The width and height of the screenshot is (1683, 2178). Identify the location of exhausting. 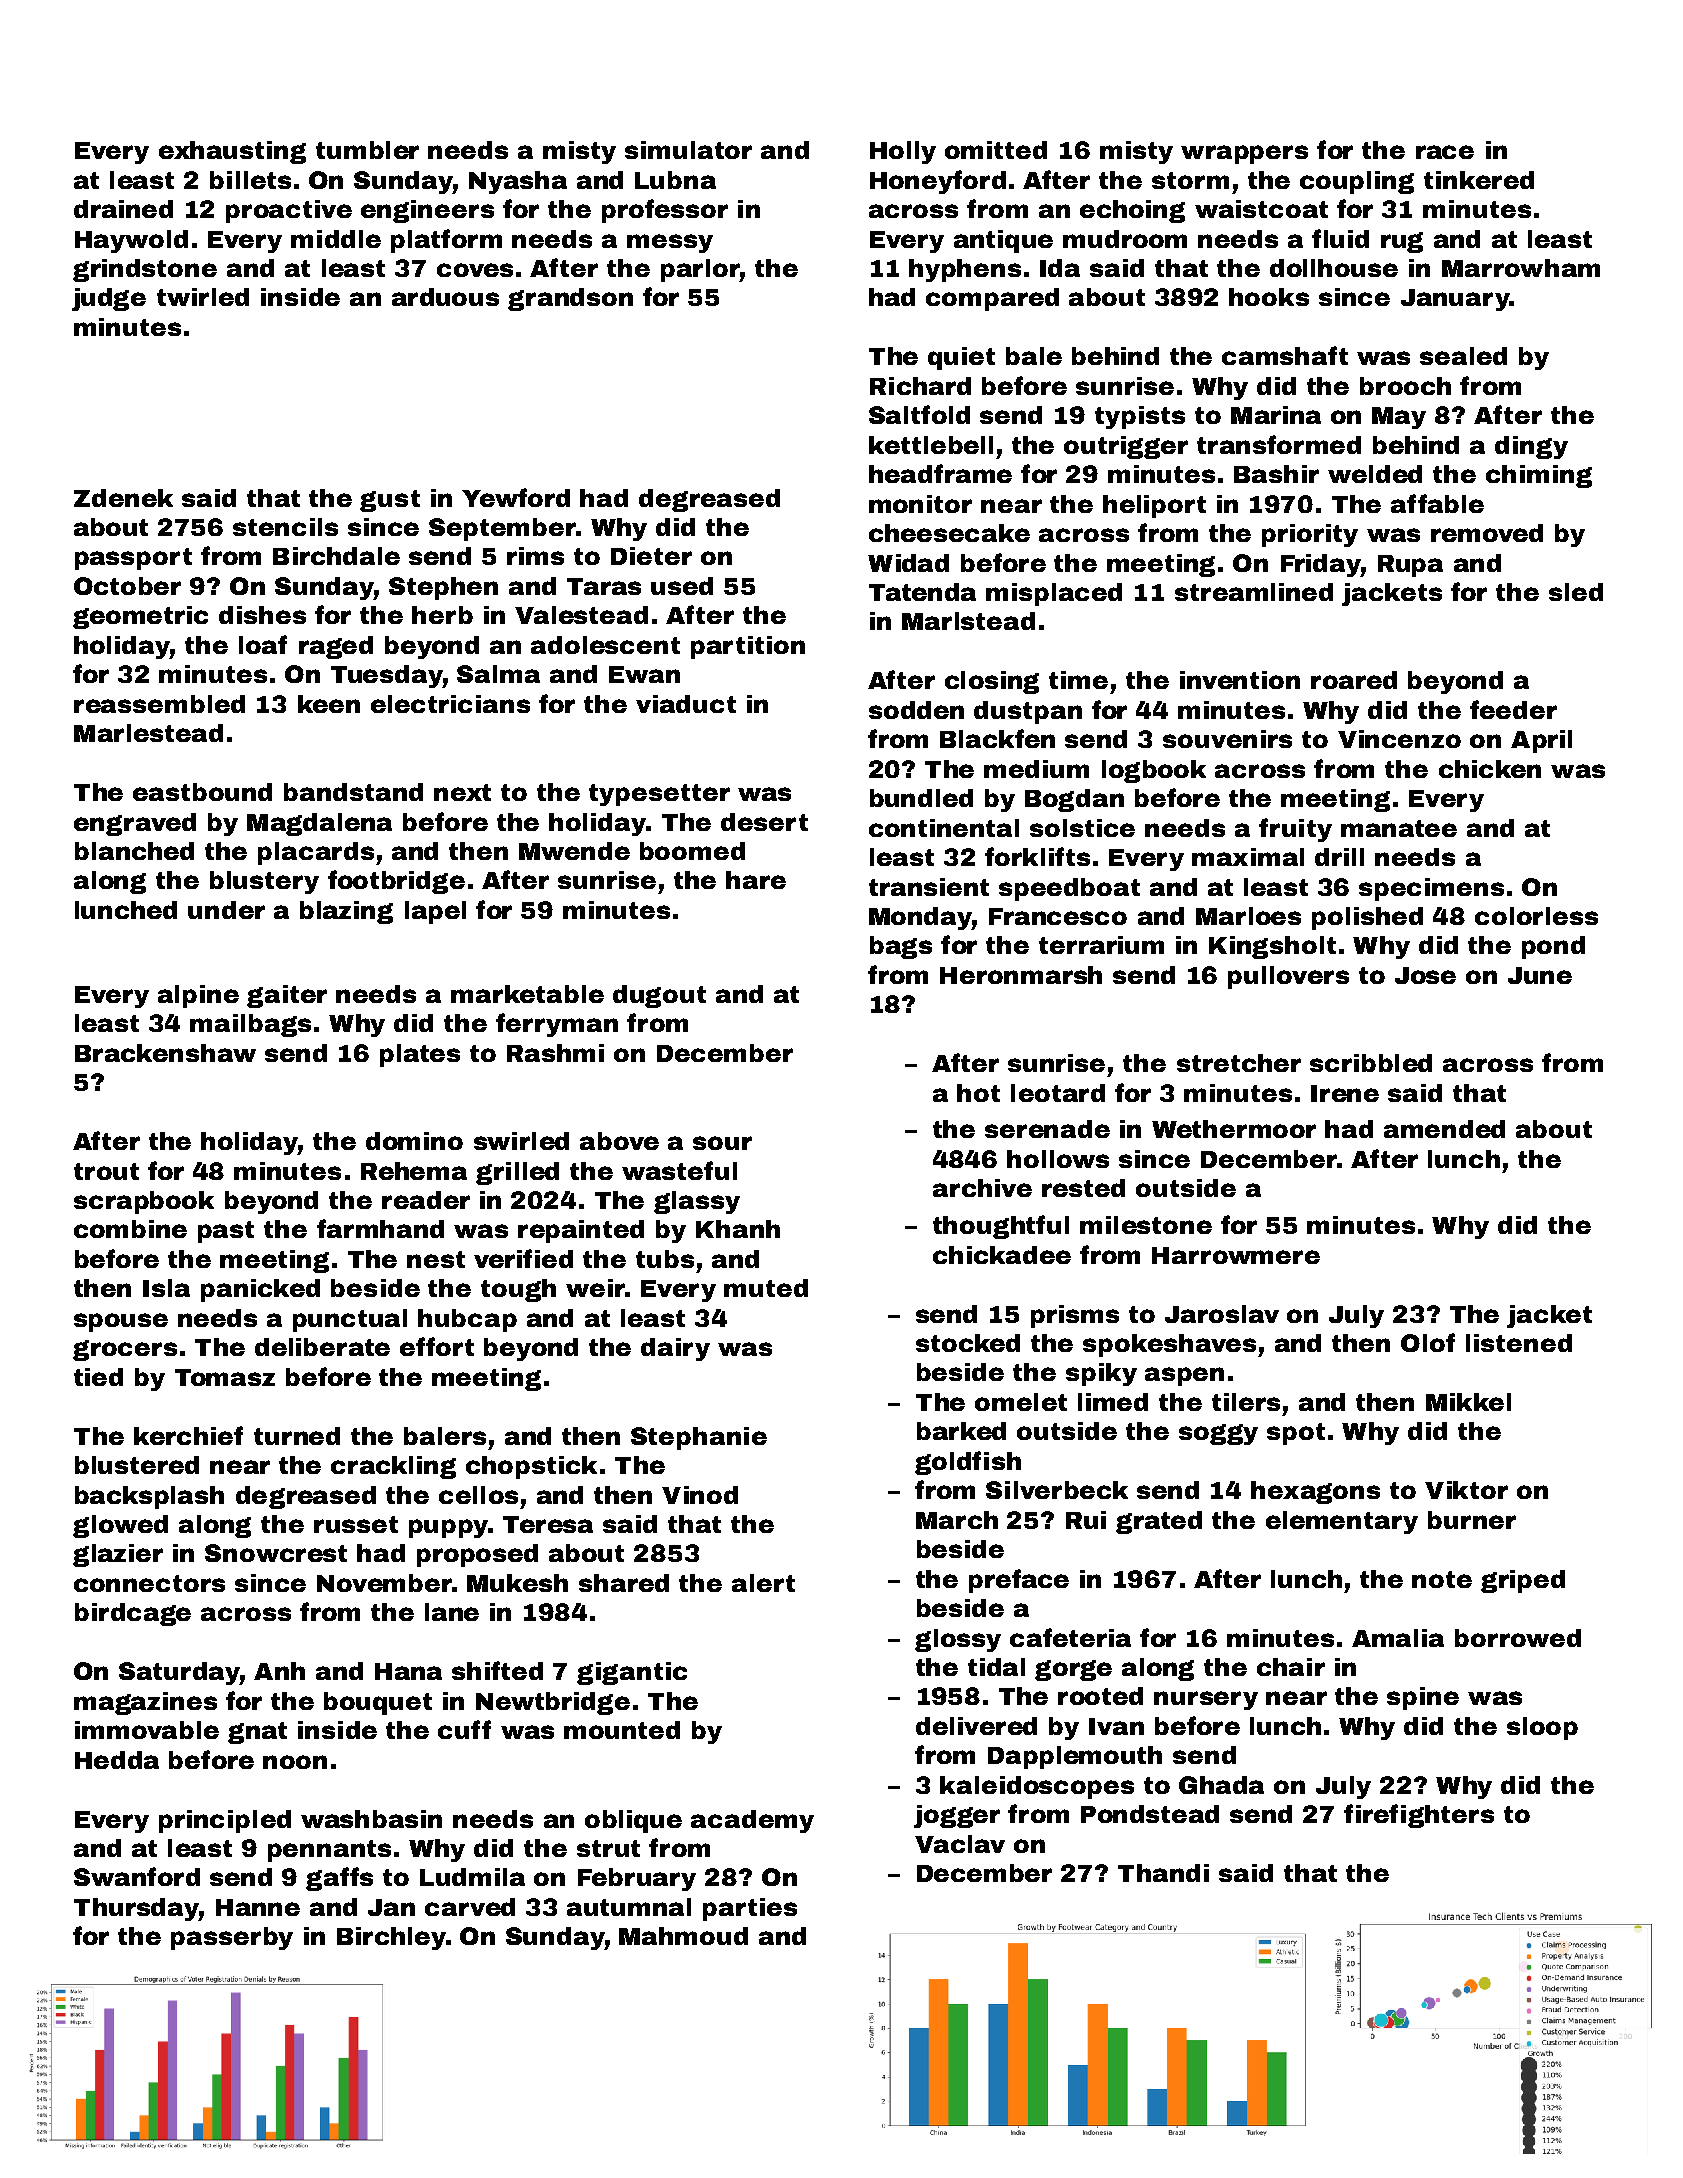
(232, 152).
